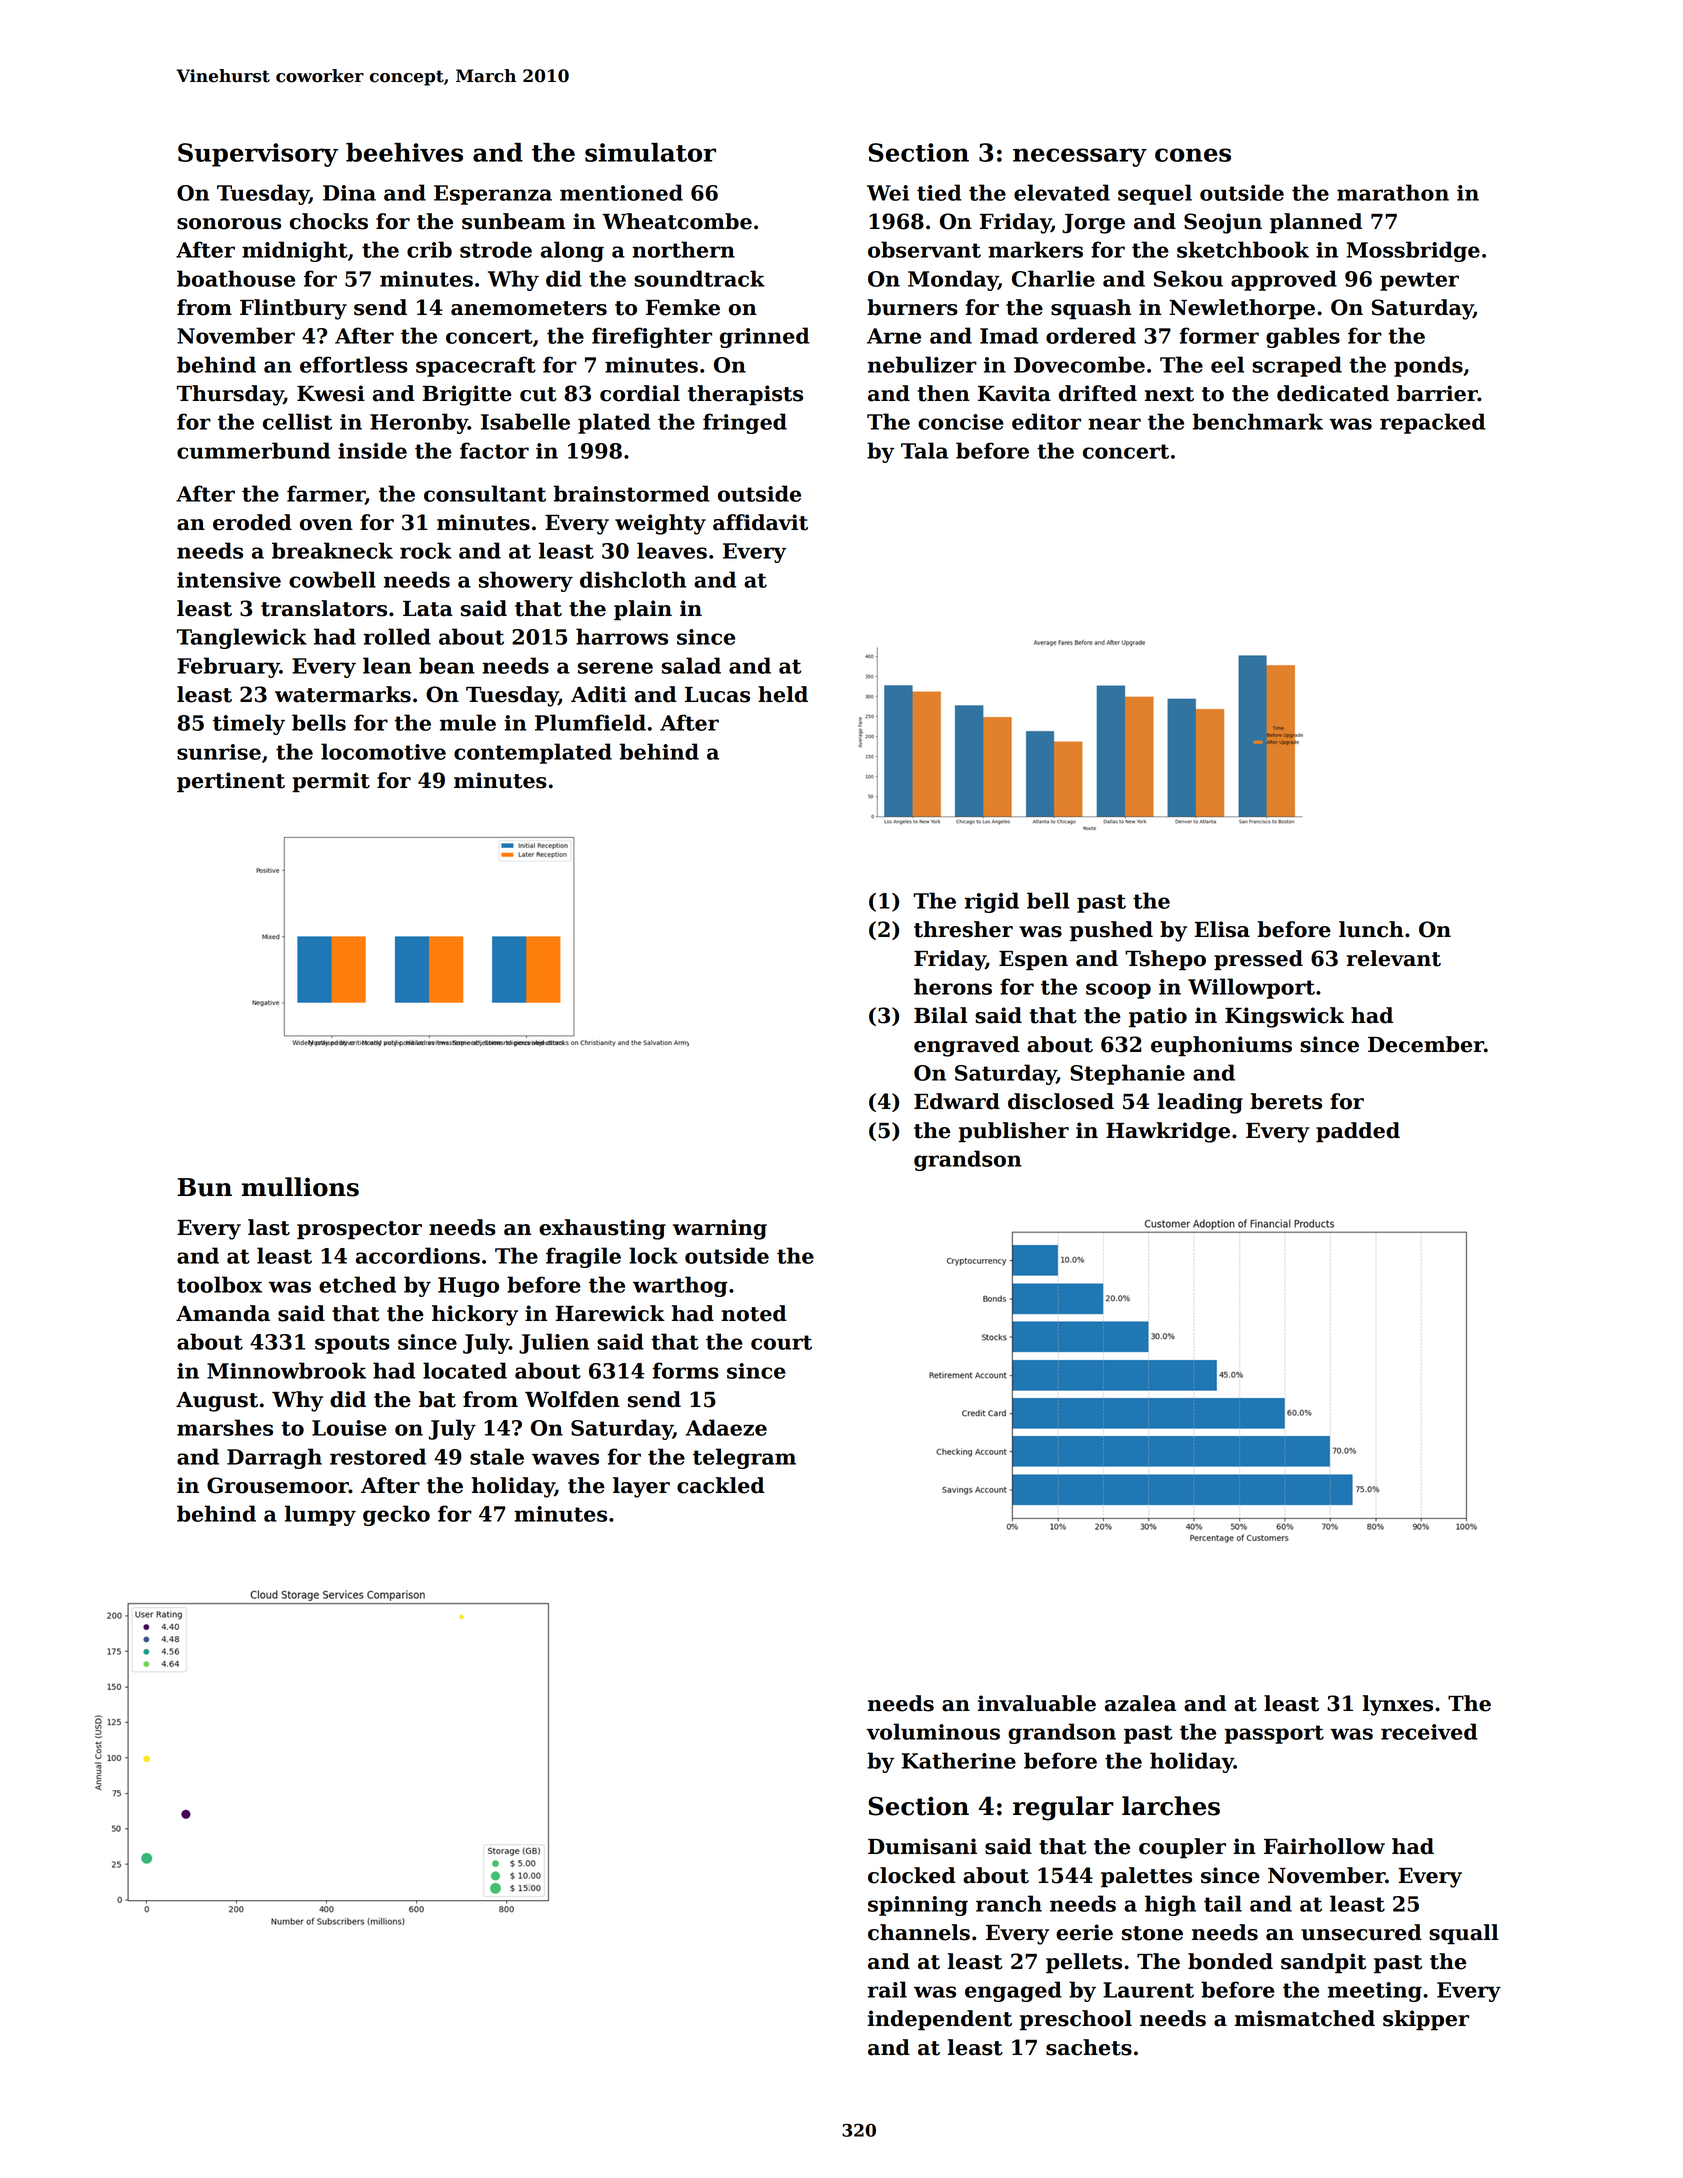 The width and height of the screenshot is (1683, 2178). What do you see at coordinates (229, 580) in the screenshot?
I see `intensive` at bounding box center [229, 580].
